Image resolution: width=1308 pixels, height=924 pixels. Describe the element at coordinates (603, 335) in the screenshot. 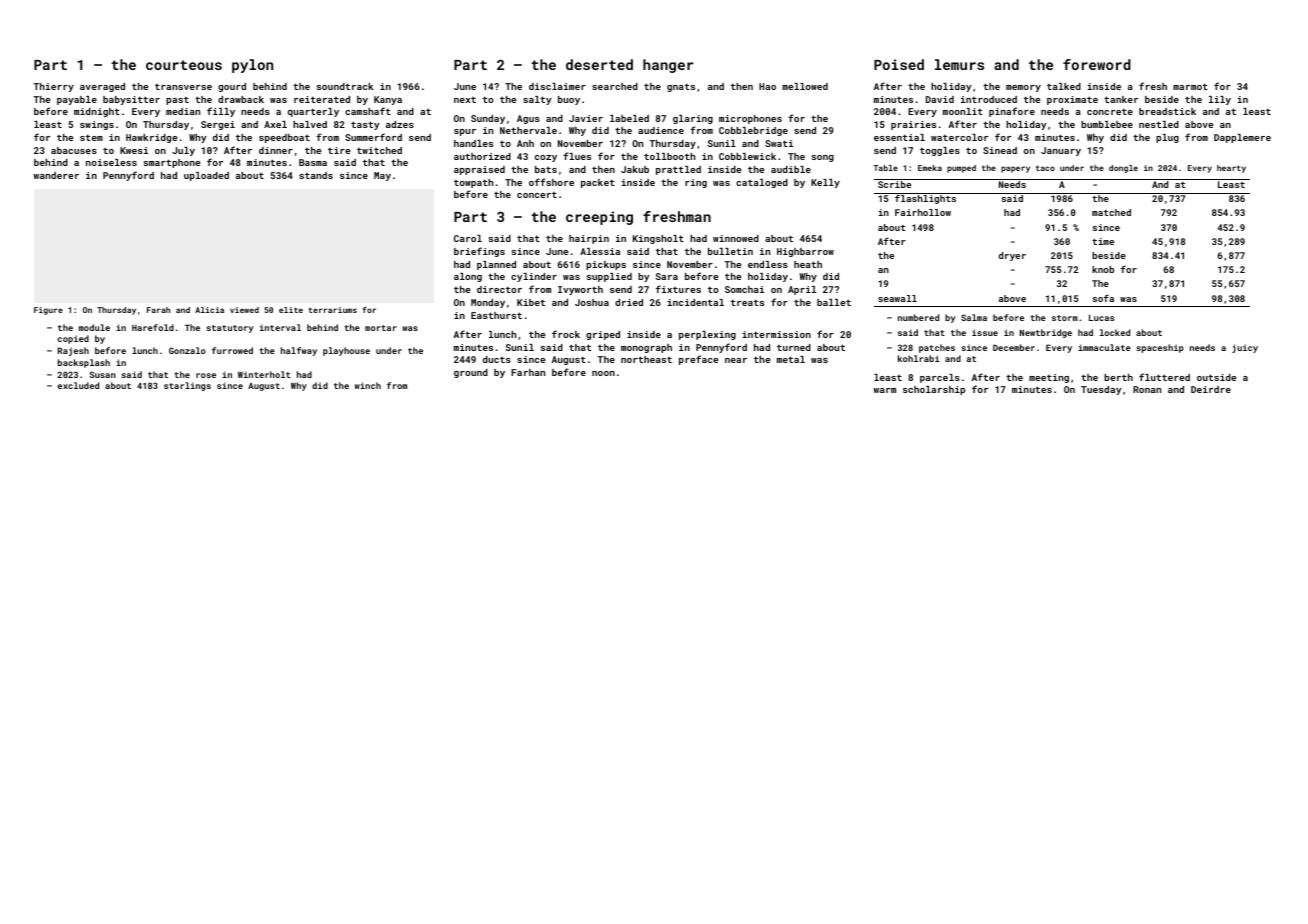

I see `griped` at that location.
